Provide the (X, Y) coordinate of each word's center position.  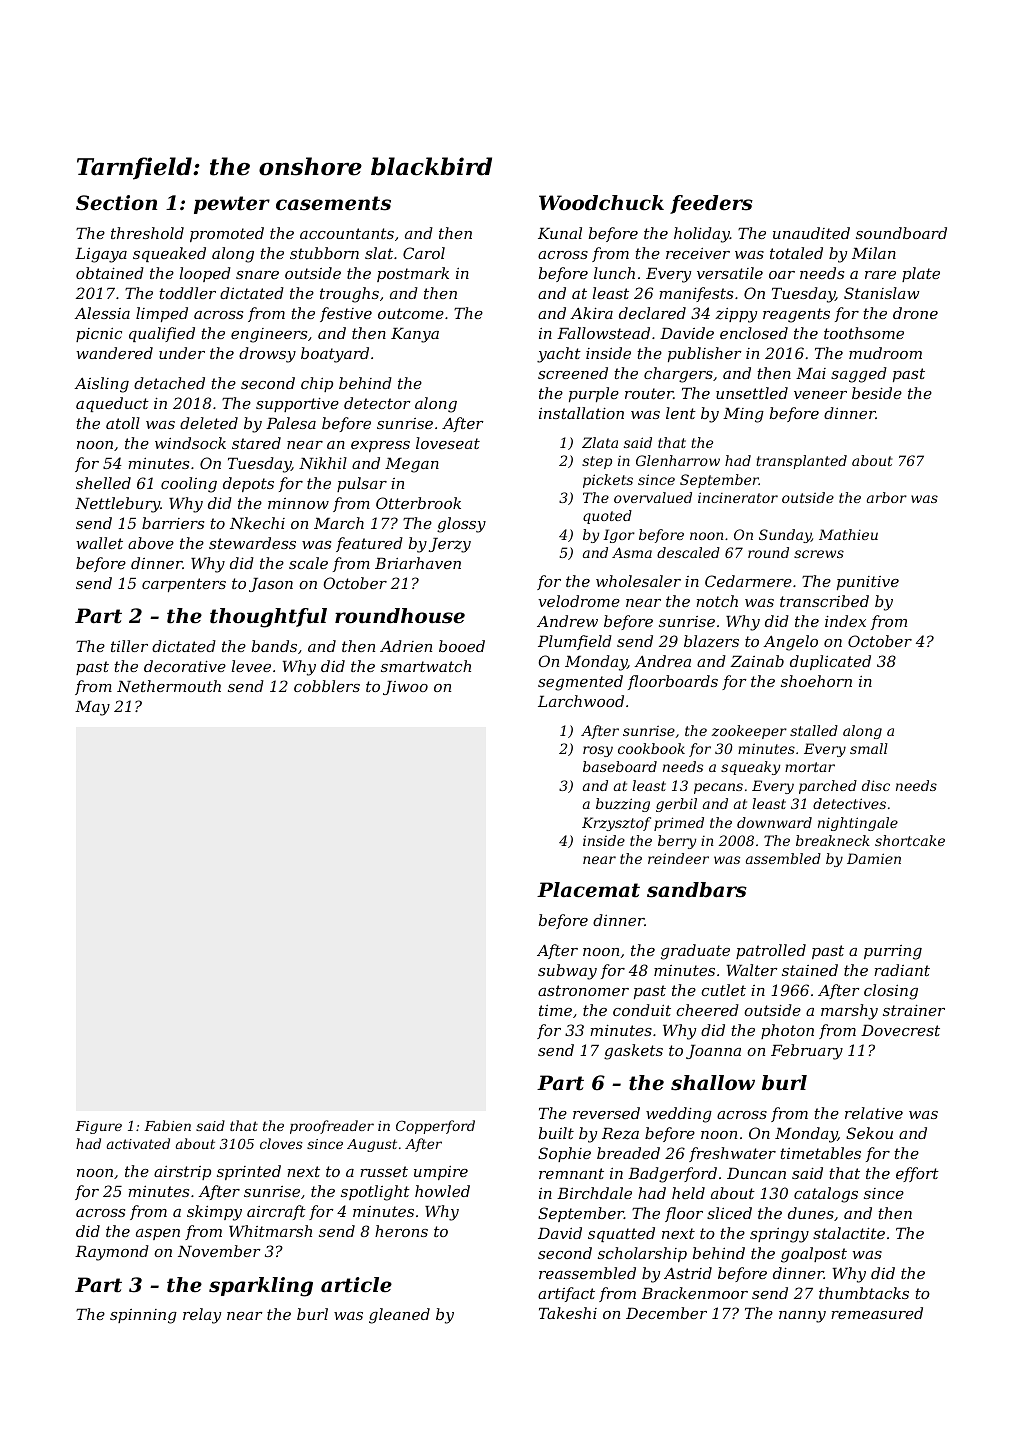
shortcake (910, 840)
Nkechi (257, 523)
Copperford (435, 1127)
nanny (802, 1317)
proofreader (332, 1127)
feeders (711, 204)
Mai (811, 373)
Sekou (869, 1133)
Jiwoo (405, 688)
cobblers (327, 686)
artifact (566, 1294)
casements (333, 203)
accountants (347, 233)
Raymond (112, 1253)
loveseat (448, 443)
